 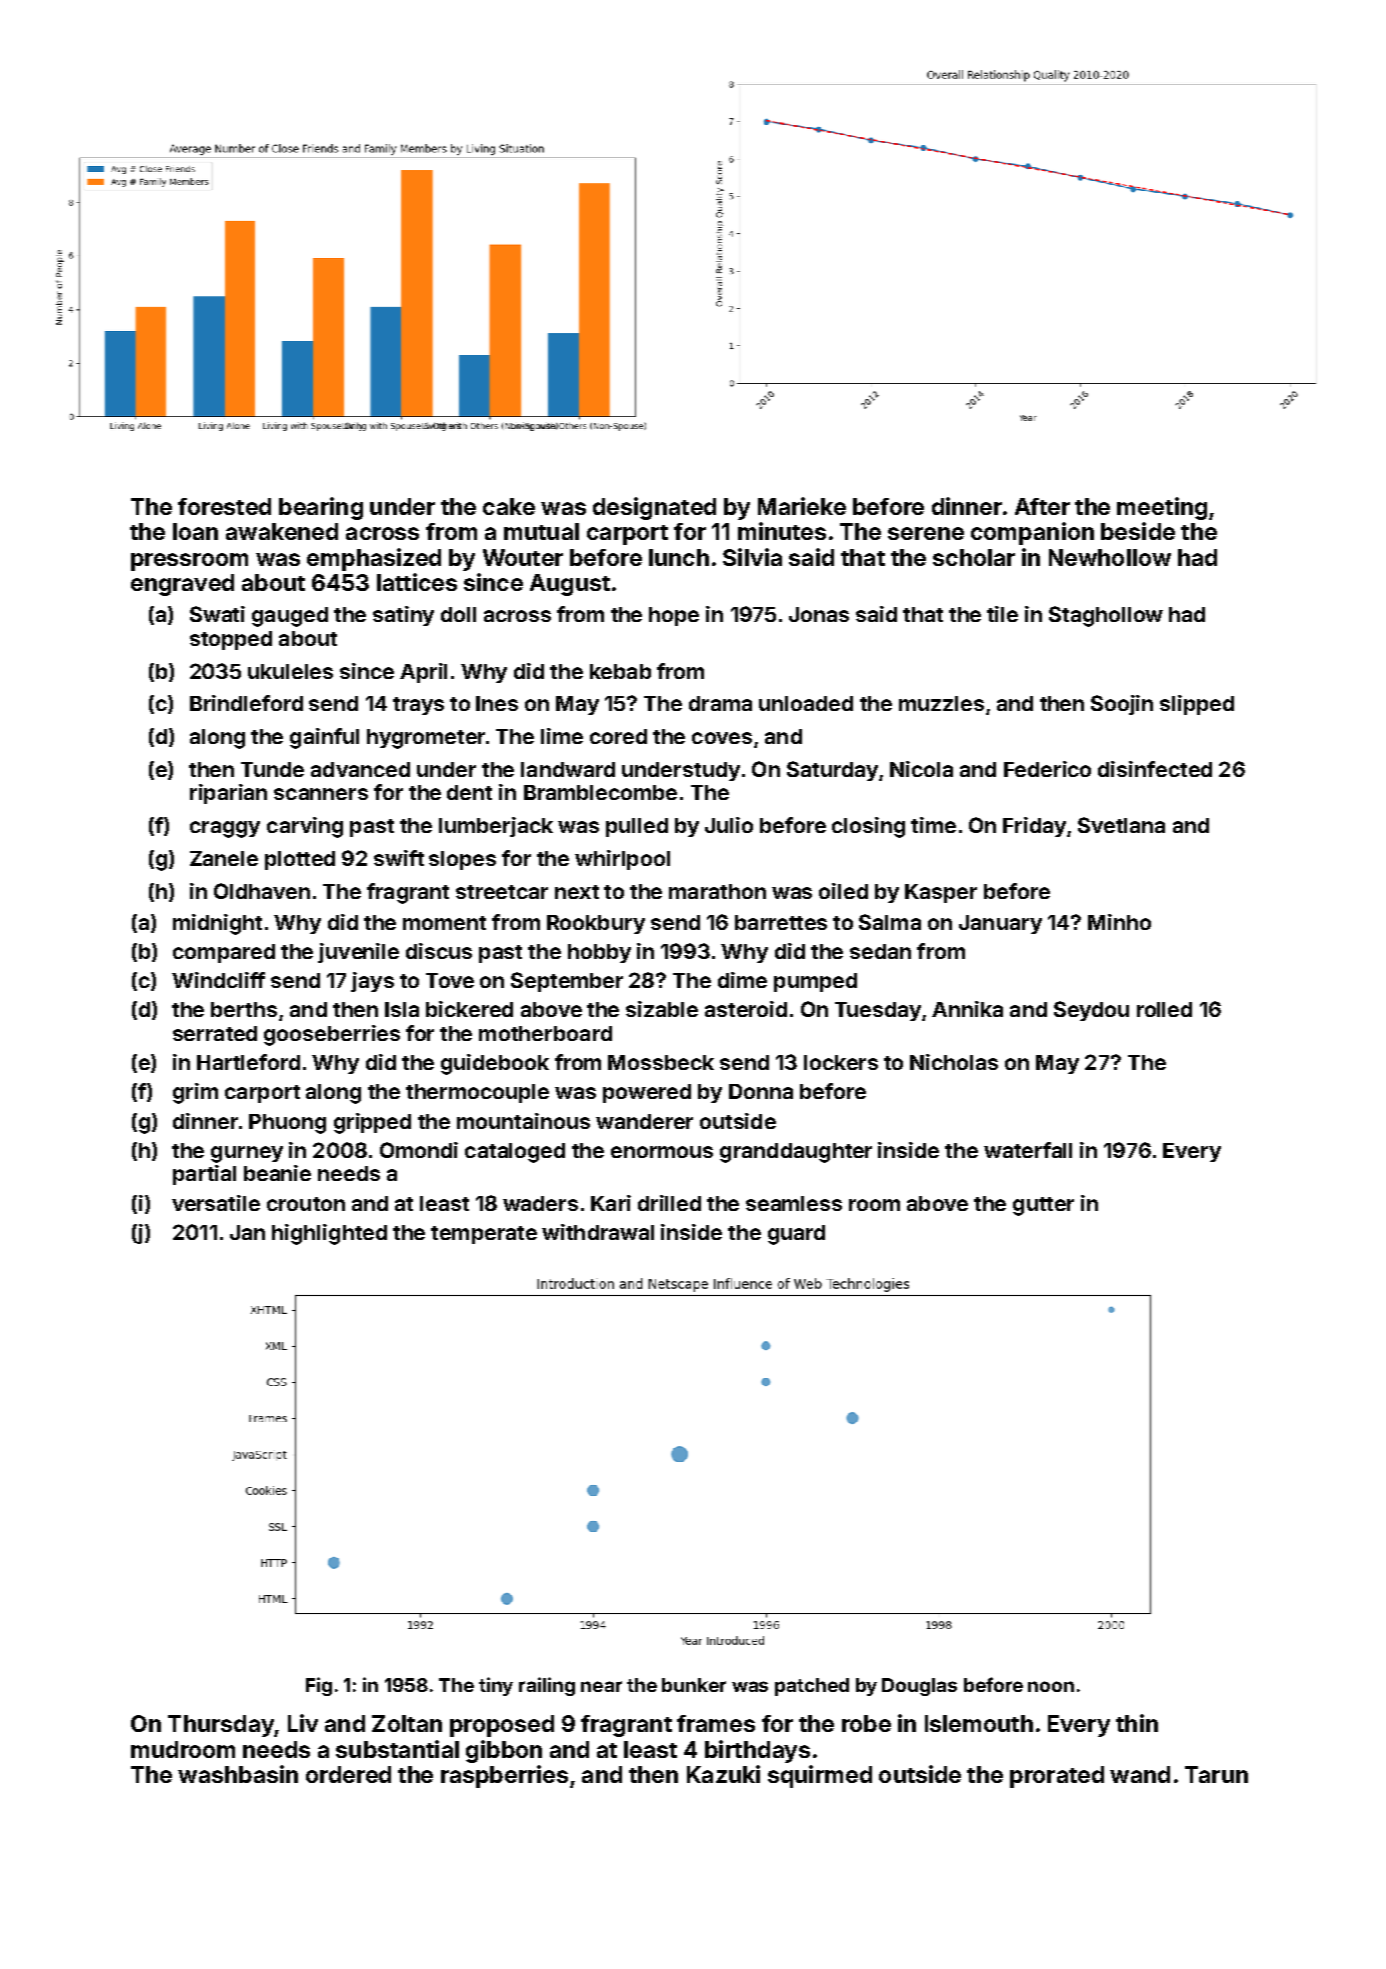 I want to click on engraved, so click(x=182, y=585).
